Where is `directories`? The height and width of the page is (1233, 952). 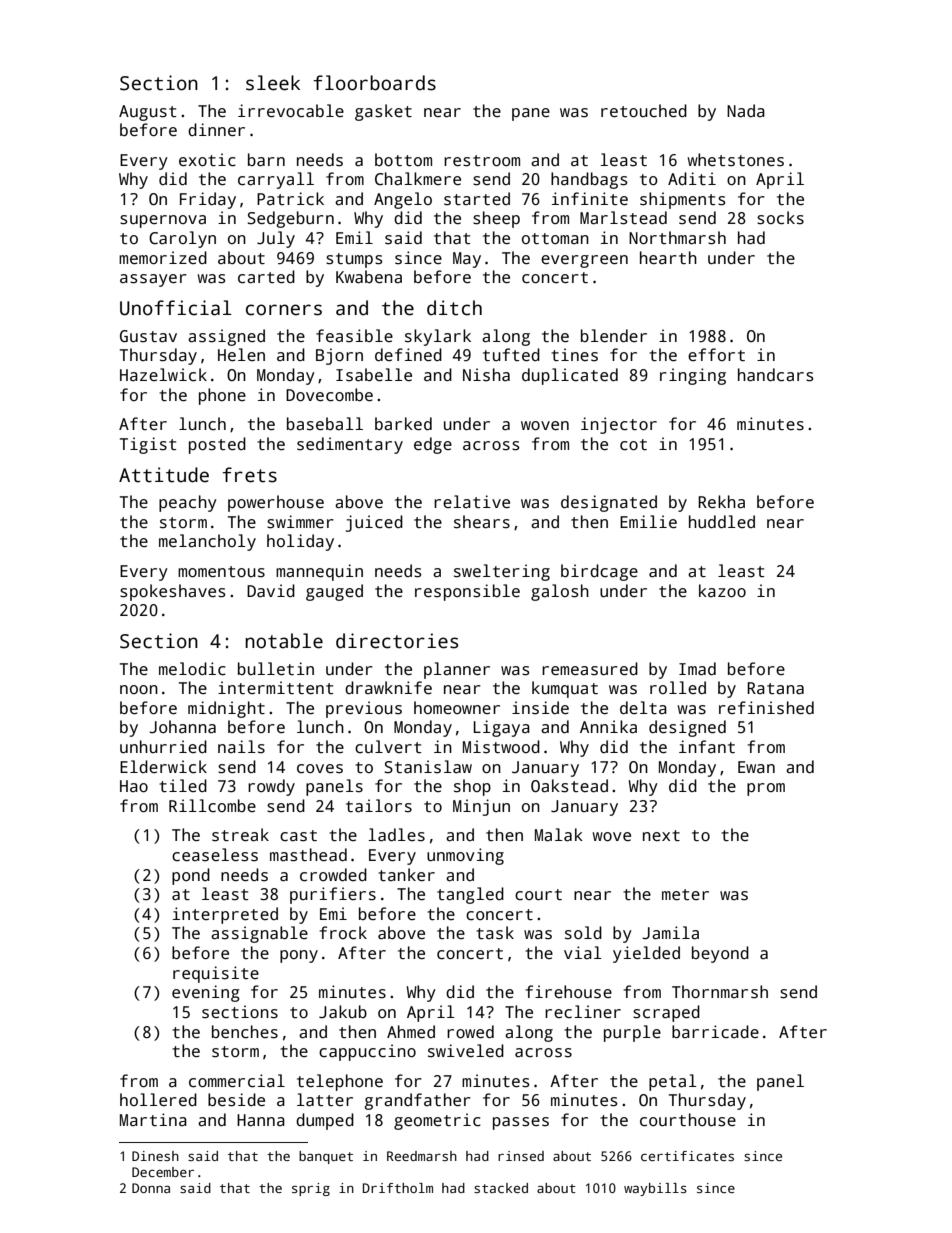
directories is located at coordinates (397, 641).
